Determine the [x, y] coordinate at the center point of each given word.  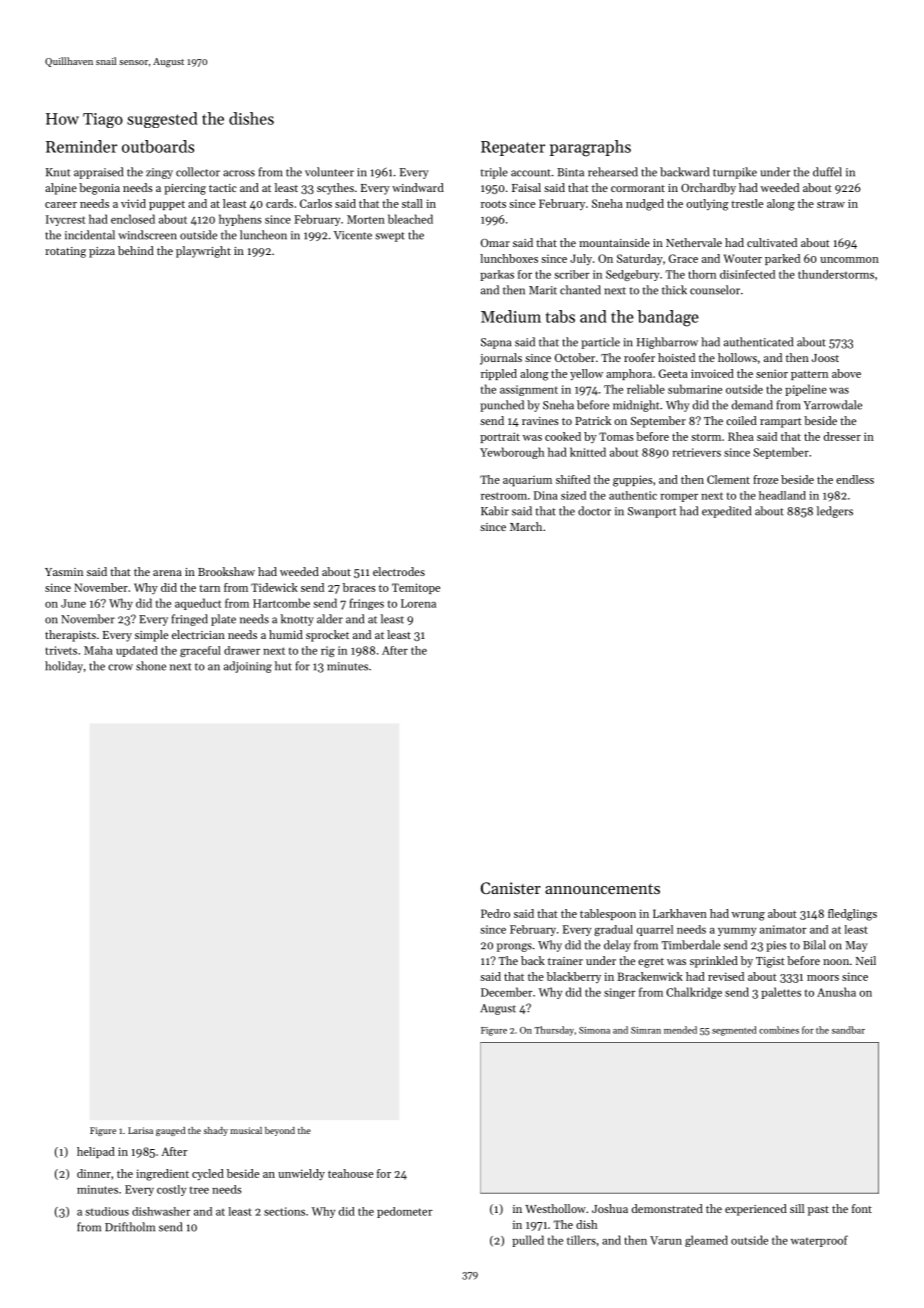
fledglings [852, 915]
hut [283, 666]
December [507, 992]
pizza [102, 252]
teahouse [350, 1173]
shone [151, 666]
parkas [497, 275]
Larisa [140, 1130]
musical [246, 1130]
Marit [543, 290]
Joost [825, 358]
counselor [715, 290]
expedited [726, 512]
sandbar [848, 1030]
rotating [65, 252]
